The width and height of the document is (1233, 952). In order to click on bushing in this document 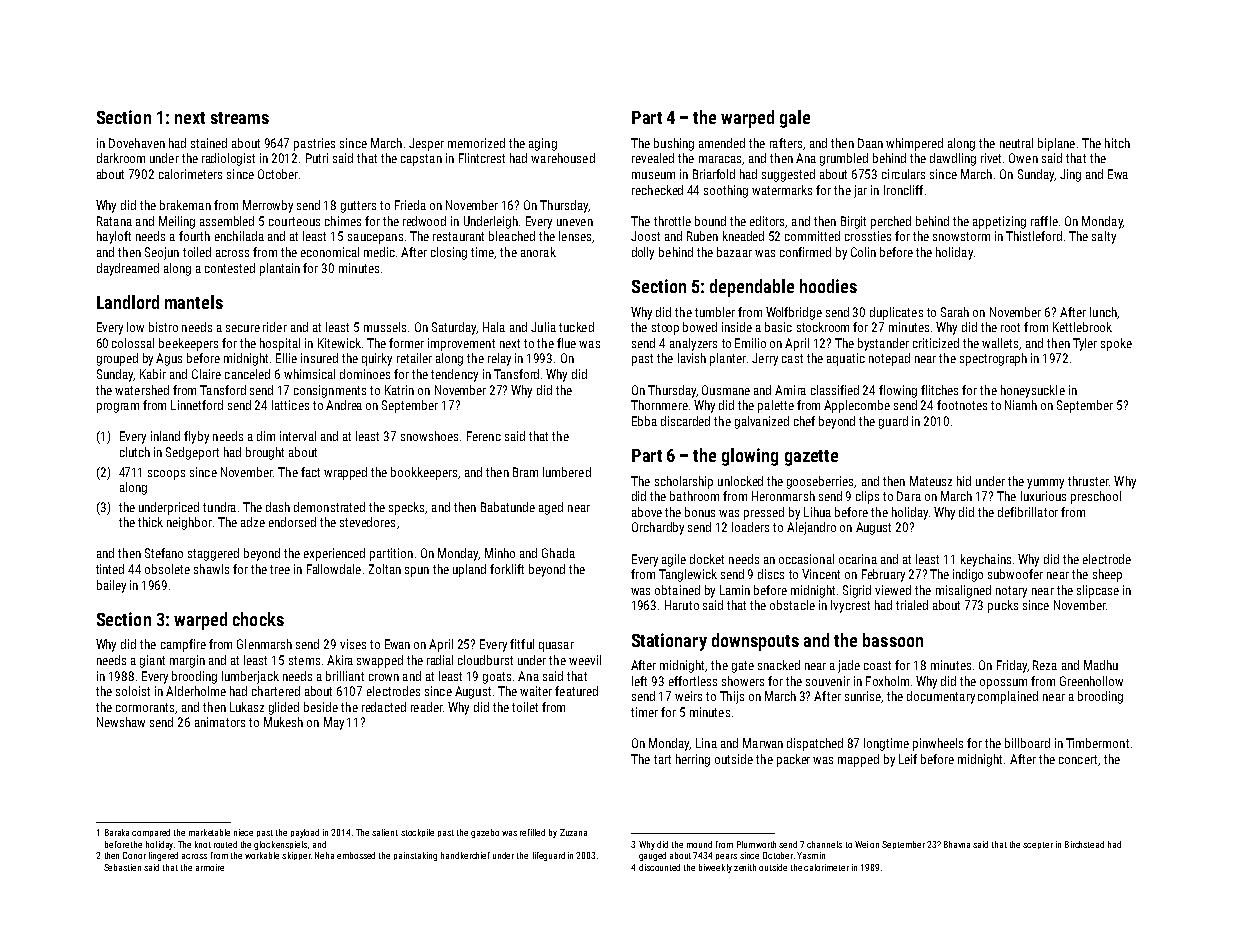, I will do `click(674, 144)`.
